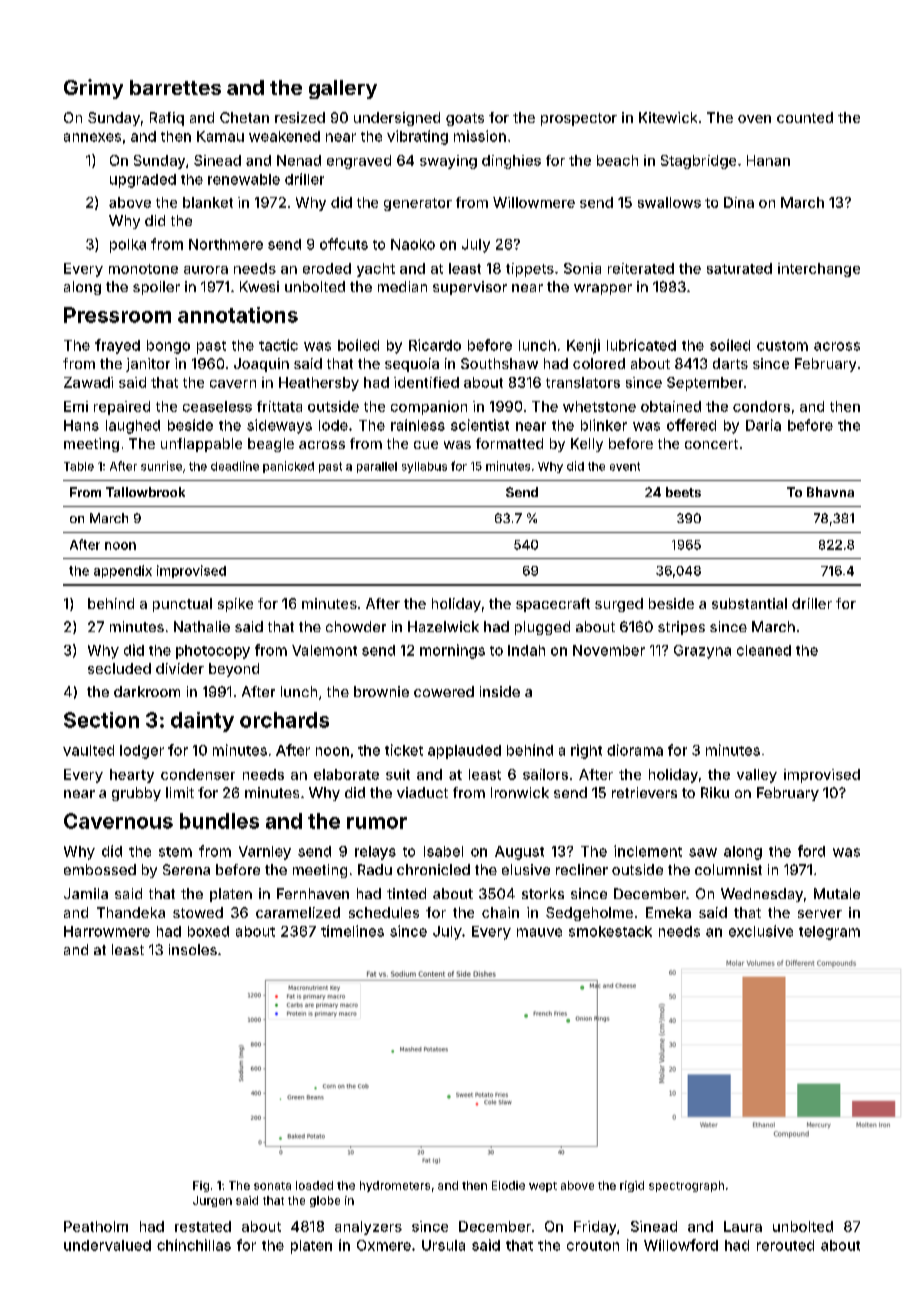  What do you see at coordinates (805, 117) in the screenshot?
I see `counted` at bounding box center [805, 117].
